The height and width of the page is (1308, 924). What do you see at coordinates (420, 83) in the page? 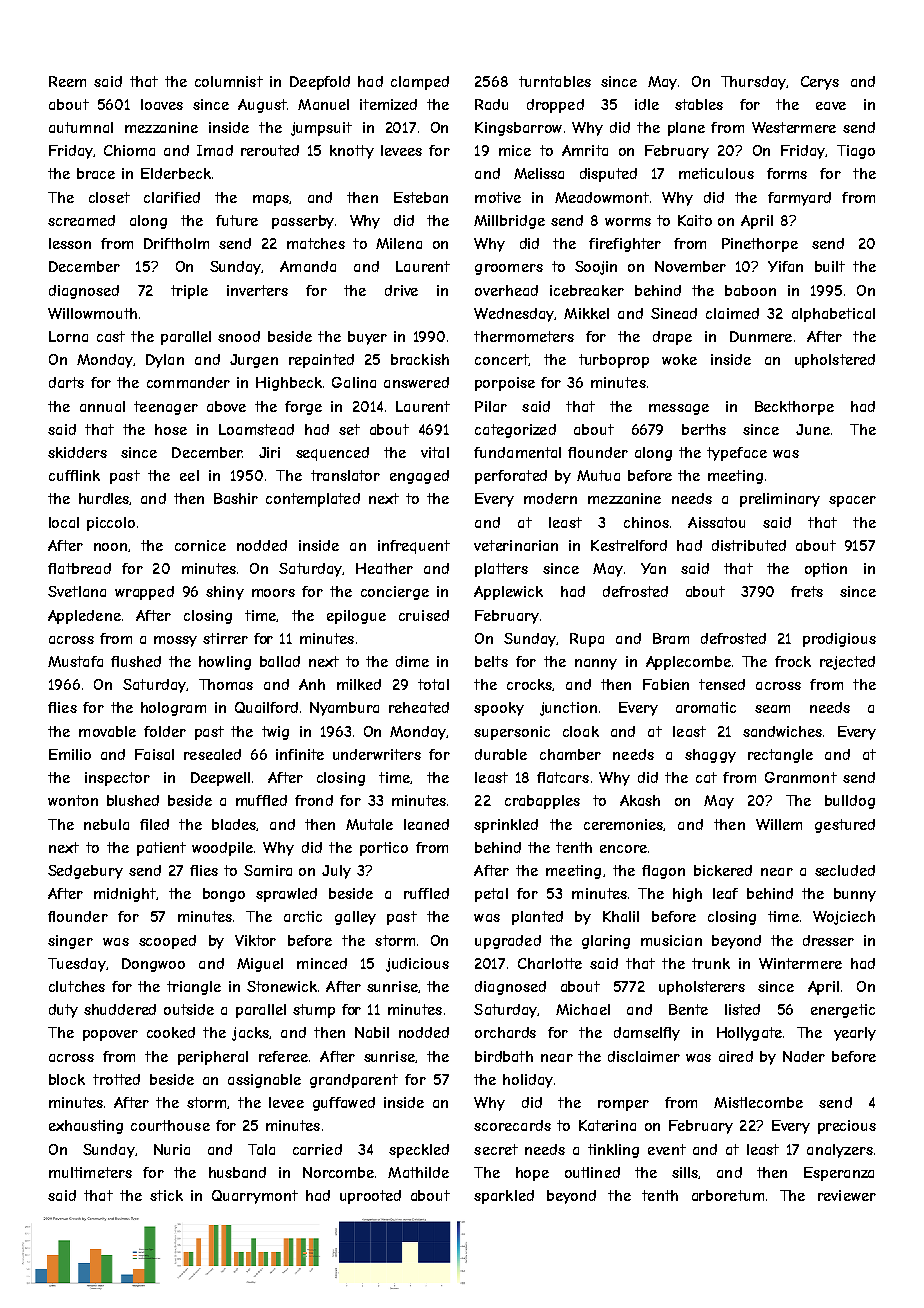
I see `clamped` at bounding box center [420, 83].
